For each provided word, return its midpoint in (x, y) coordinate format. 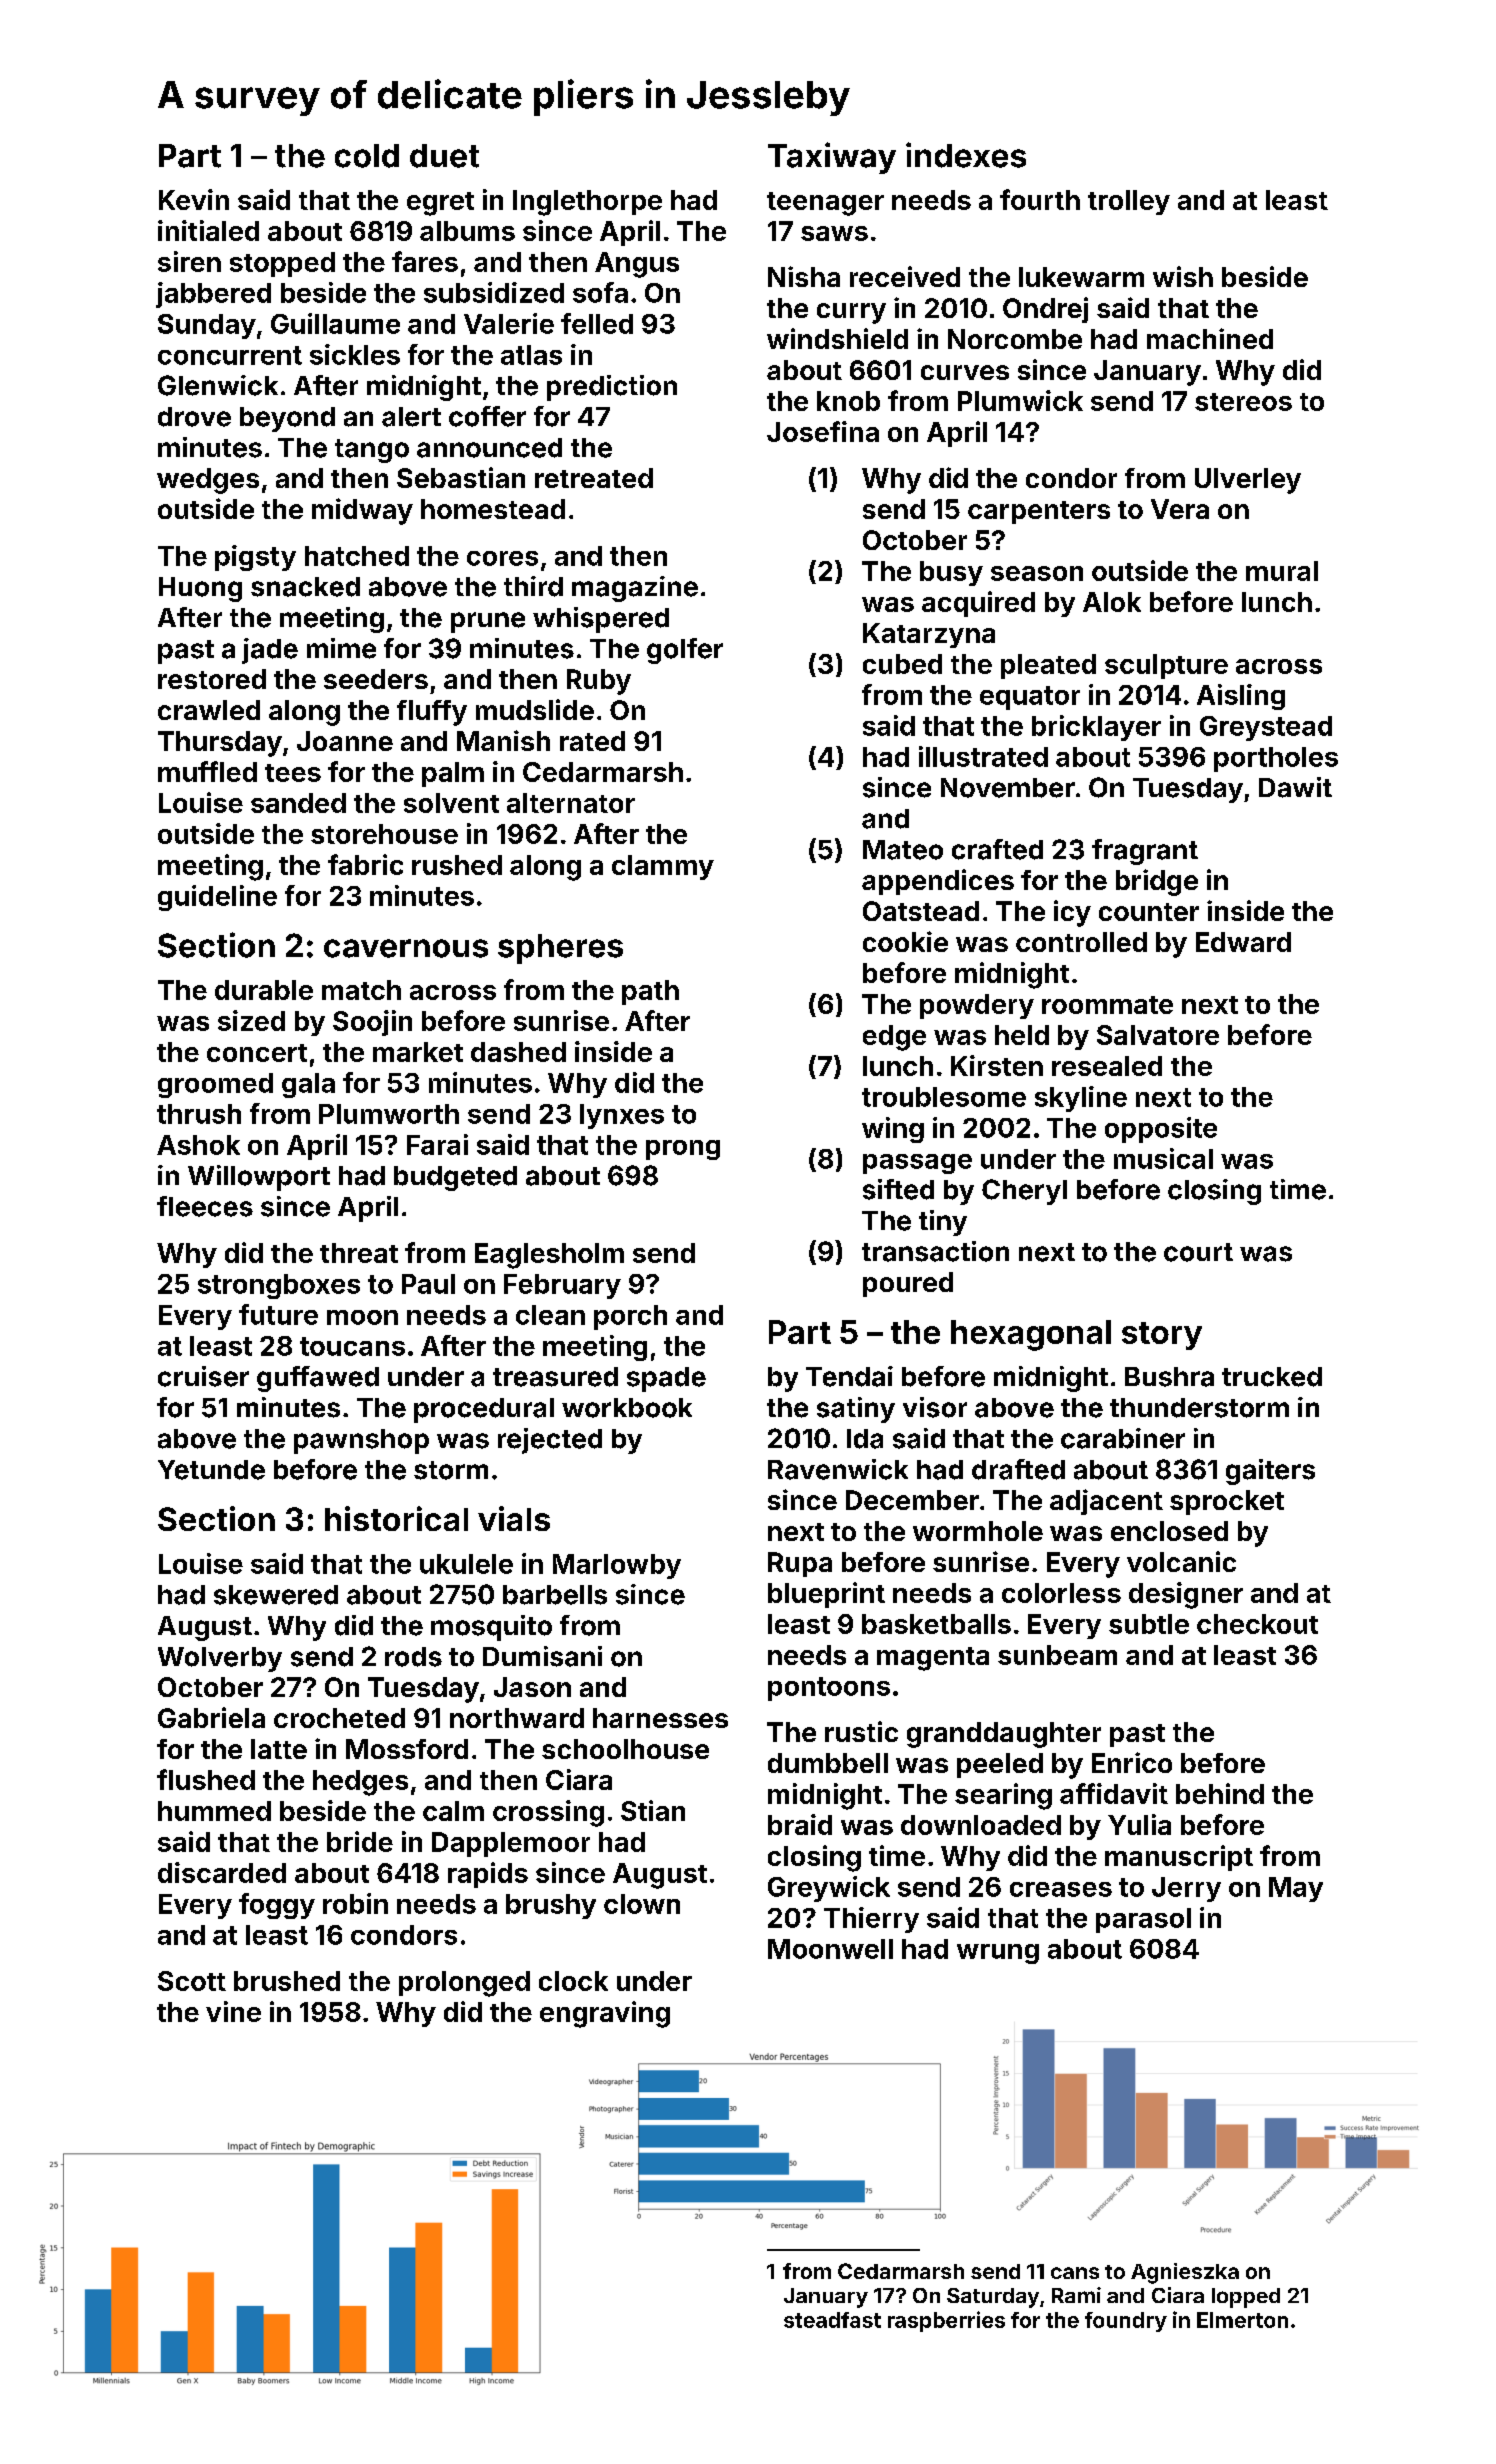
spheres (560, 949)
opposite (1161, 1130)
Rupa (800, 1564)
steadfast (832, 2320)
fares (425, 261)
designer (1186, 1595)
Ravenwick (838, 1469)
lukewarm (1081, 277)
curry (851, 313)
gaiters (1270, 1472)
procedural (484, 1410)
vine (233, 2011)
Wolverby (220, 1659)
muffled (207, 771)
